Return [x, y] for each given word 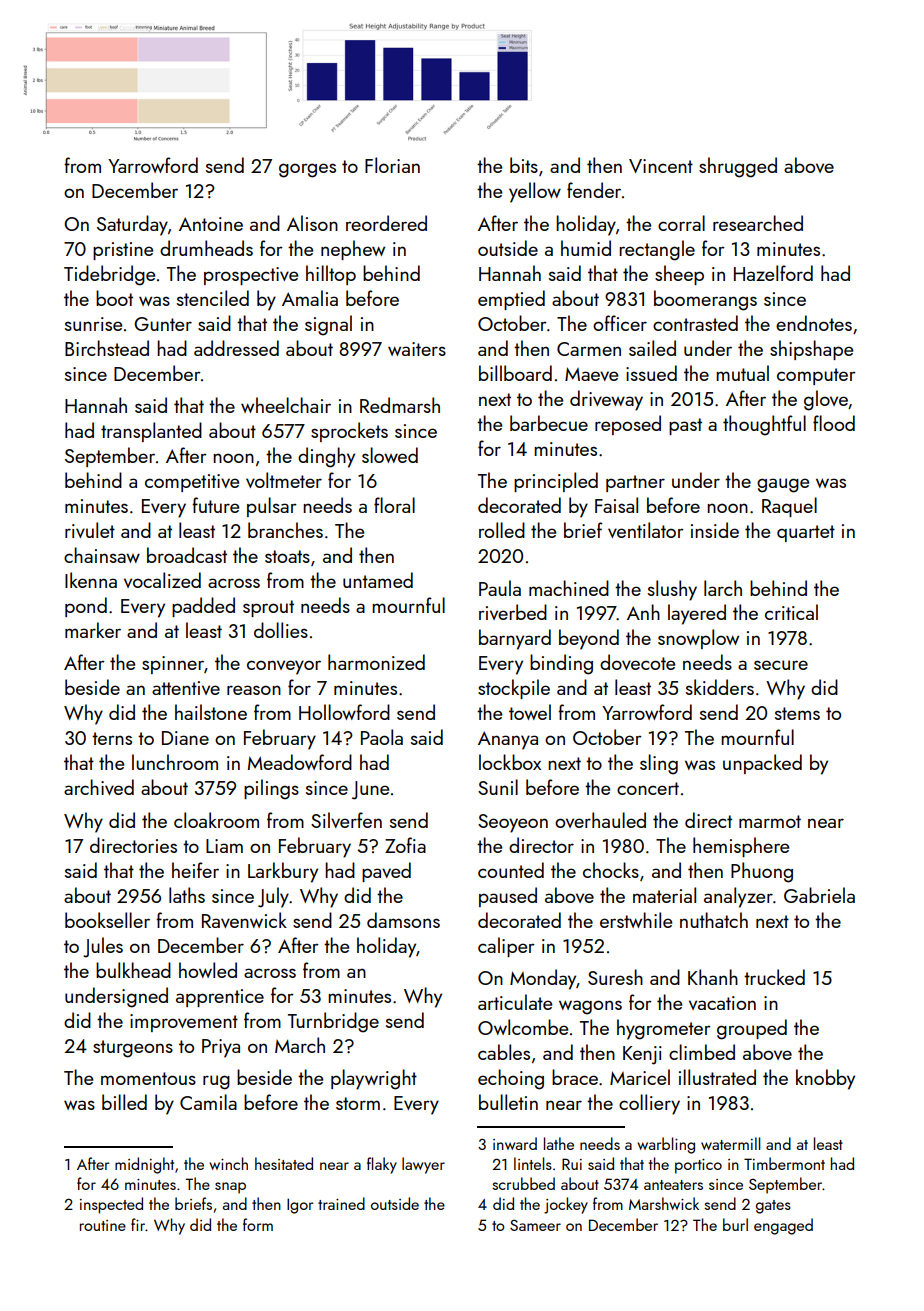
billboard [515, 373]
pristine [123, 251]
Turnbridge [333, 1022]
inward [515, 1143]
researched [758, 223]
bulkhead [133, 970]
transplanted [151, 432]
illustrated [717, 1077]
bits [524, 165]
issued [651, 373]
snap [230, 1188]
